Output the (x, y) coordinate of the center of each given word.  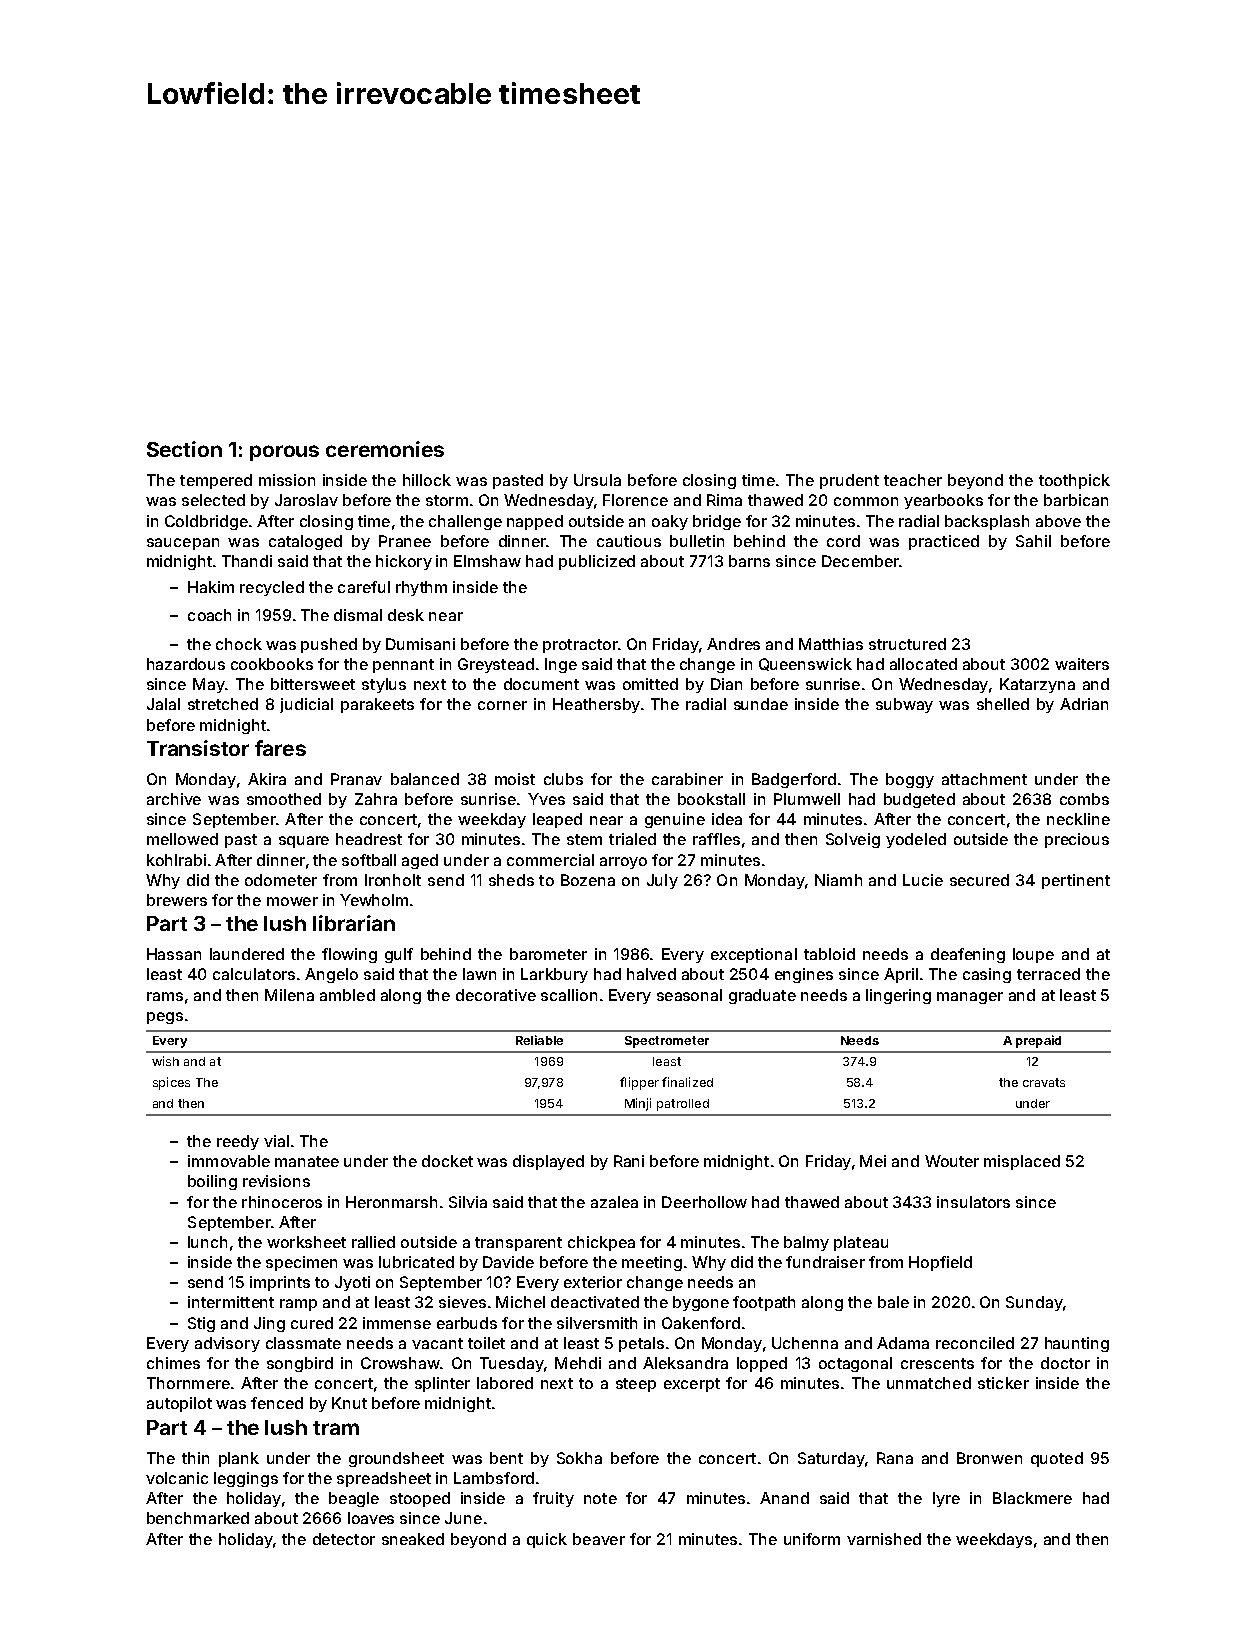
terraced (1048, 974)
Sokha (579, 1458)
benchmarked (198, 1518)
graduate (762, 996)
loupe (1033, 955)
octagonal (855, 1364)
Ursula (597, 480)
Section (184, 449)
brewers (177, 900)
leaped (557, 820)
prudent (849, 481)
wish (165, 1061)
